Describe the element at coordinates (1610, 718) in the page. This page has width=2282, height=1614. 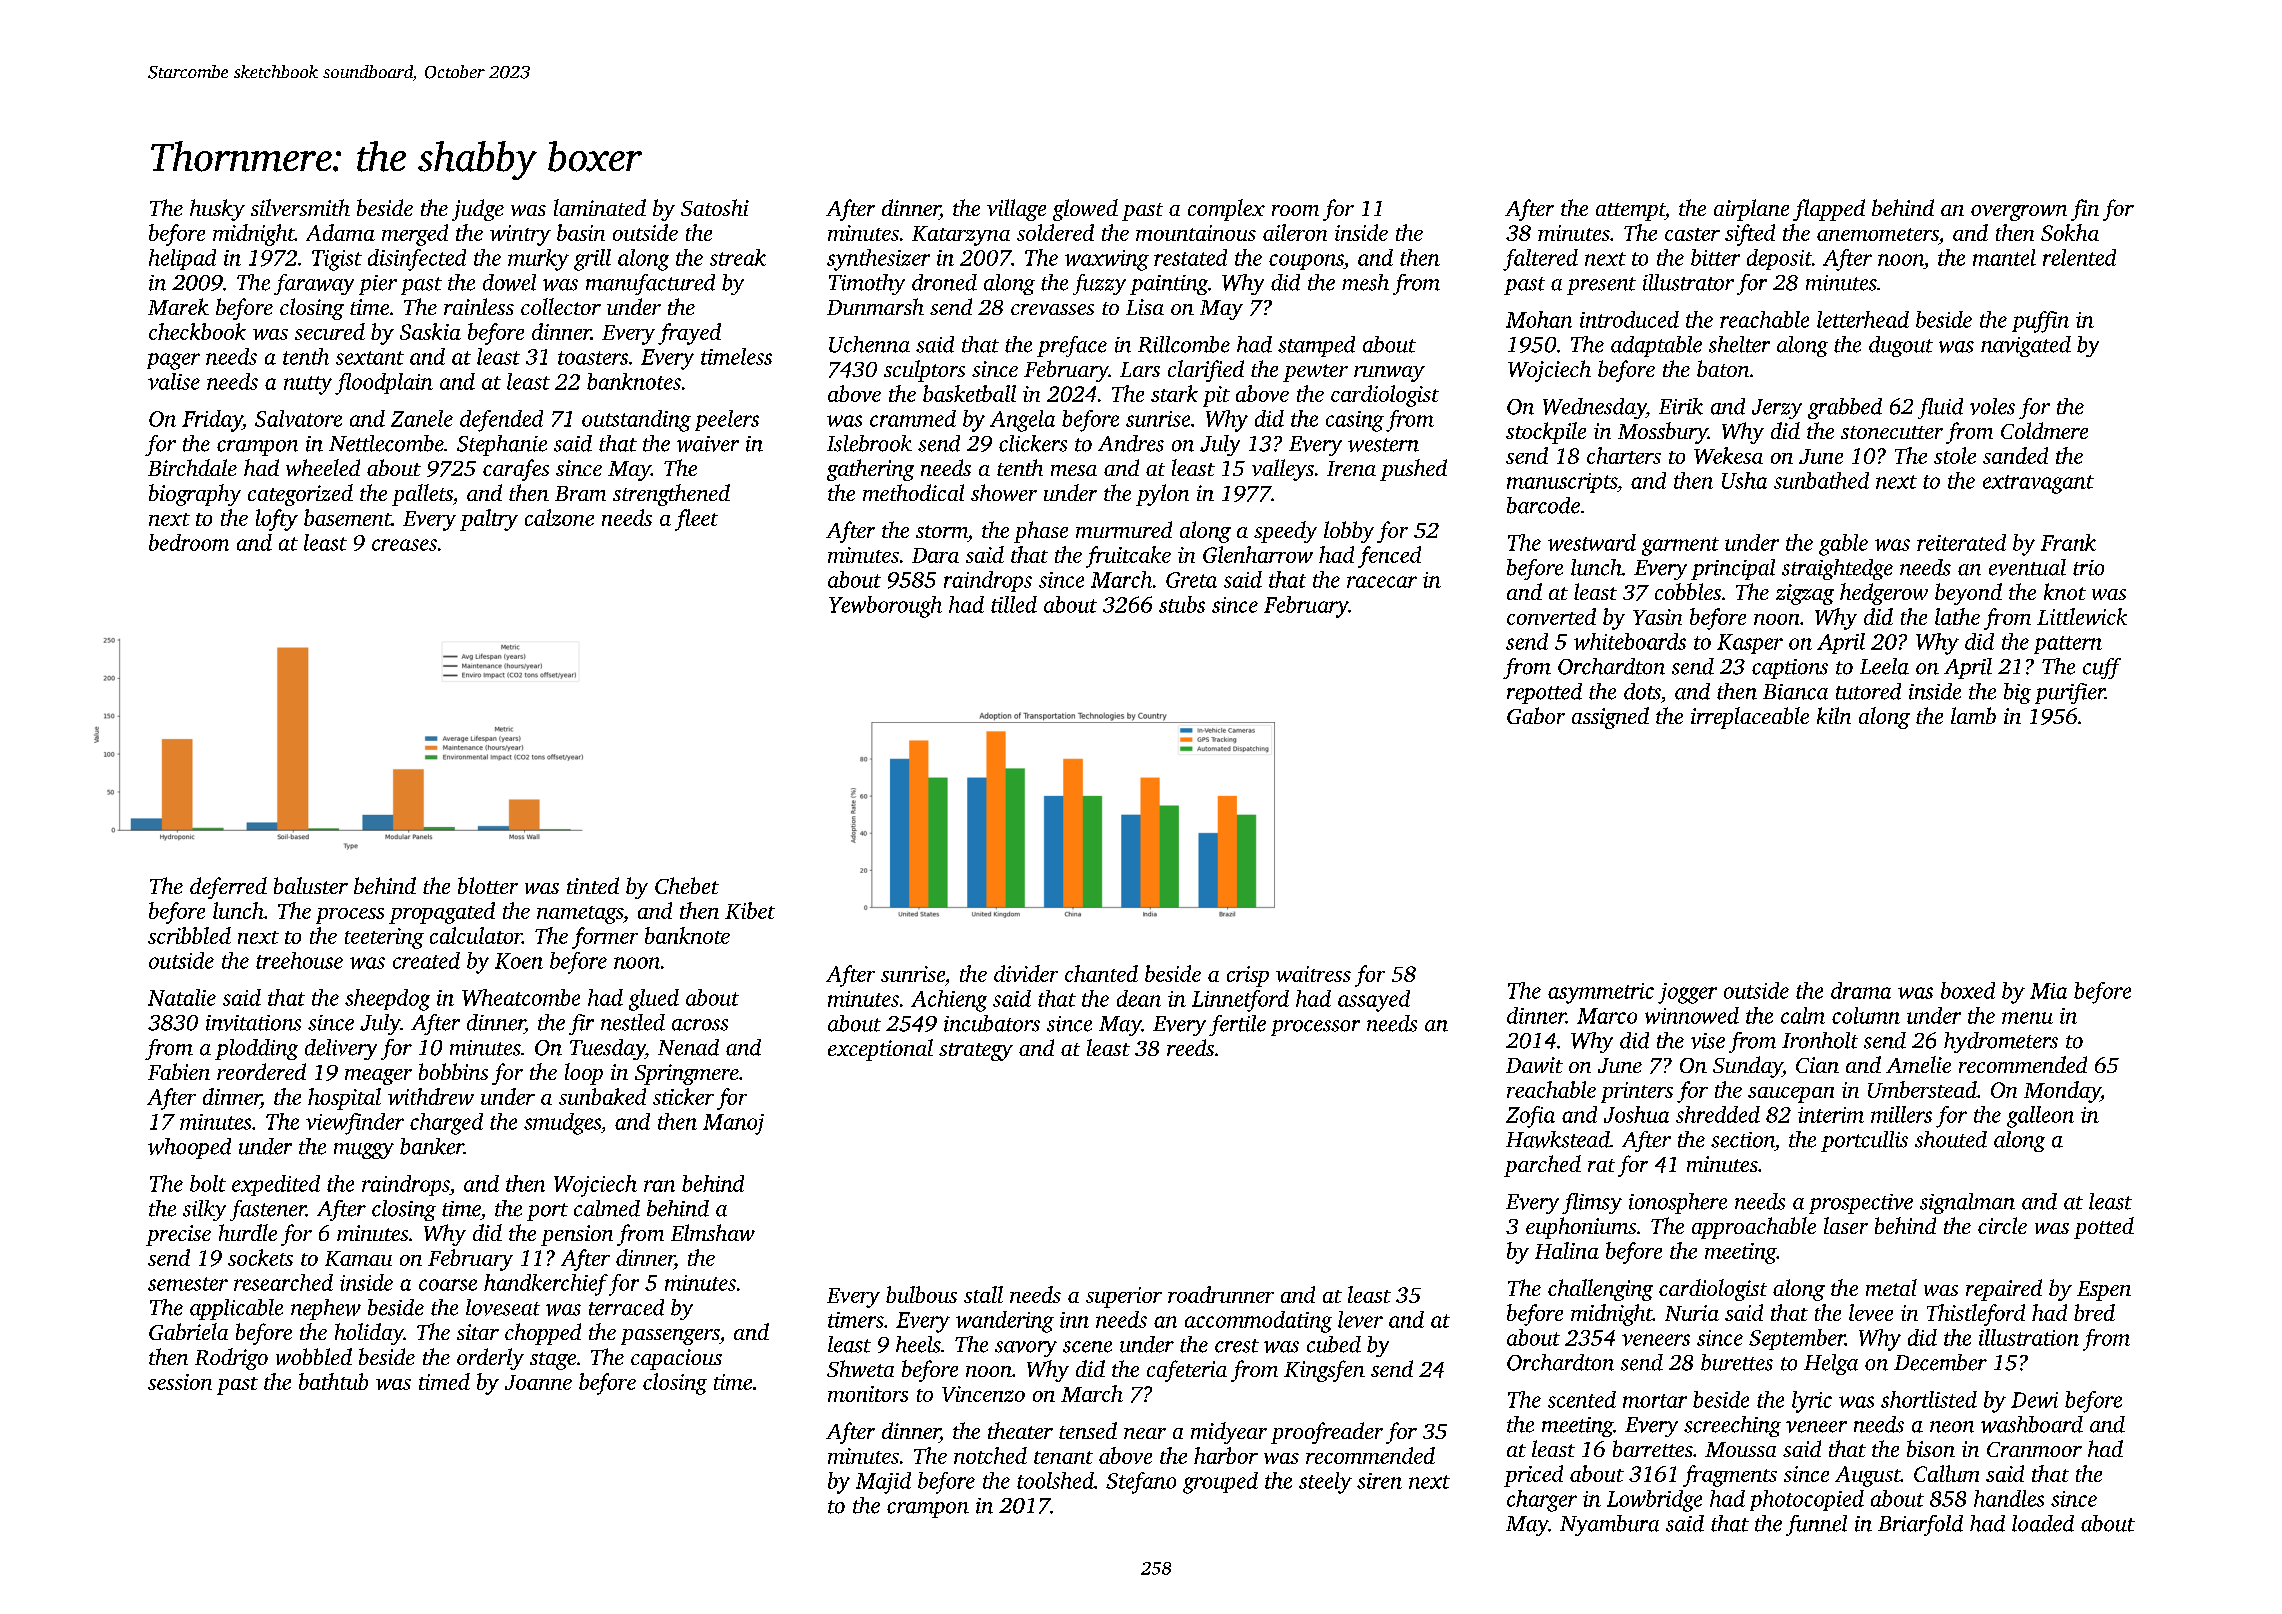
I see `assigned` at that location.
